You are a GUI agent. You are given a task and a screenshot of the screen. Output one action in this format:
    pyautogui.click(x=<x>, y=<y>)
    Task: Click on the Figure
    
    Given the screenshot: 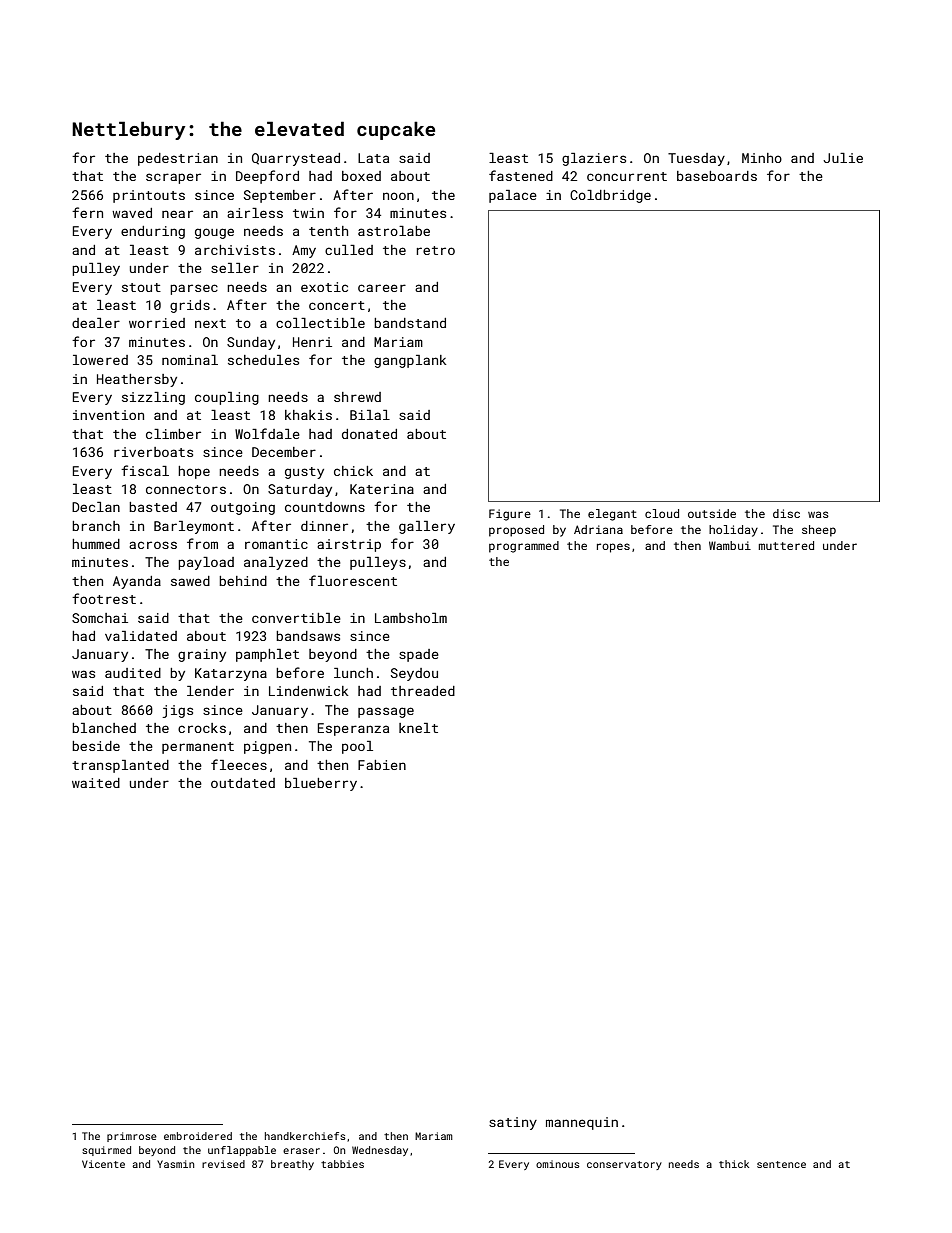 What is the action you would take?
    pyautogui.click(x=510, y=515)
